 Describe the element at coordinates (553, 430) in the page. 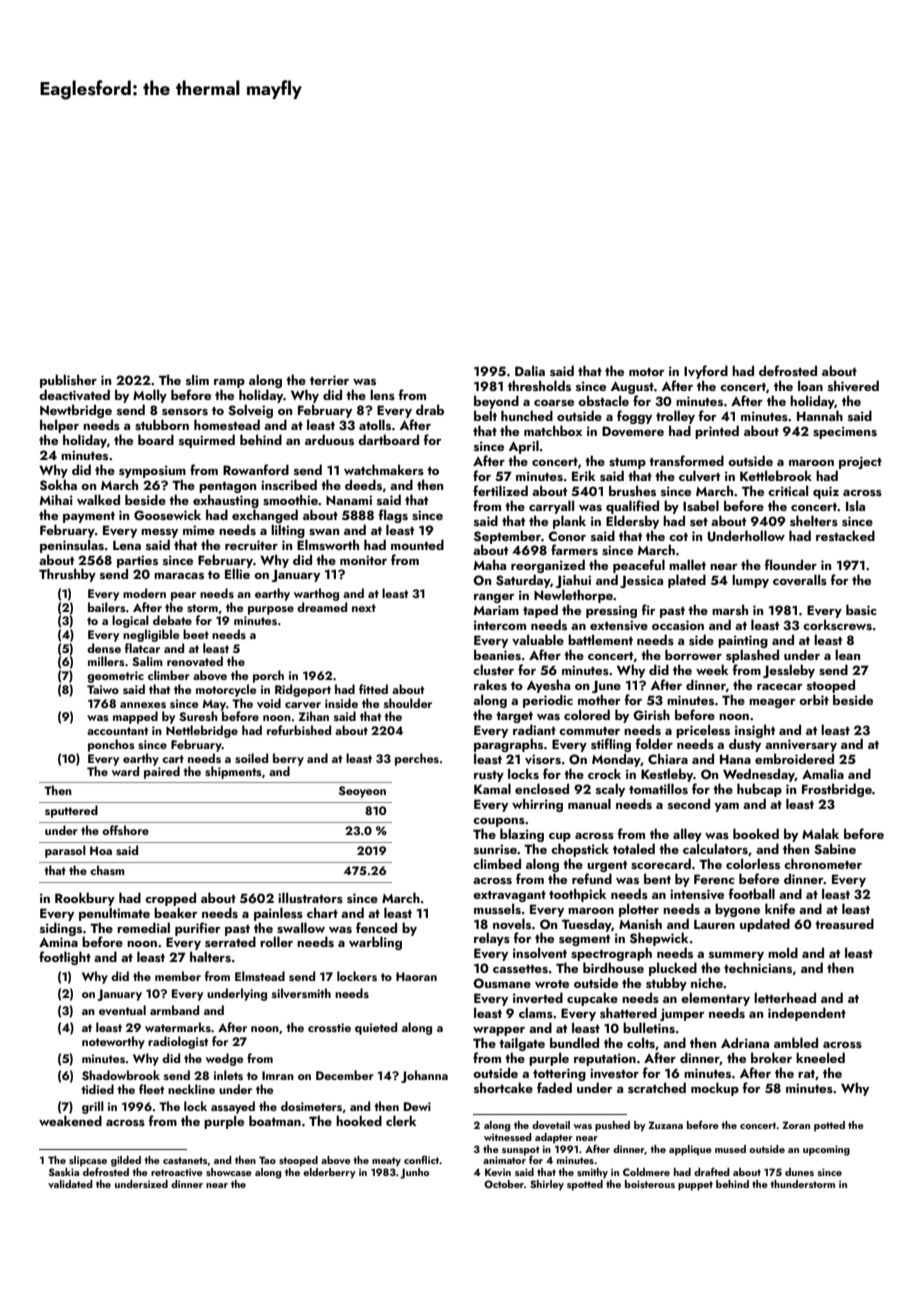

I see `matchbox` at that location.
